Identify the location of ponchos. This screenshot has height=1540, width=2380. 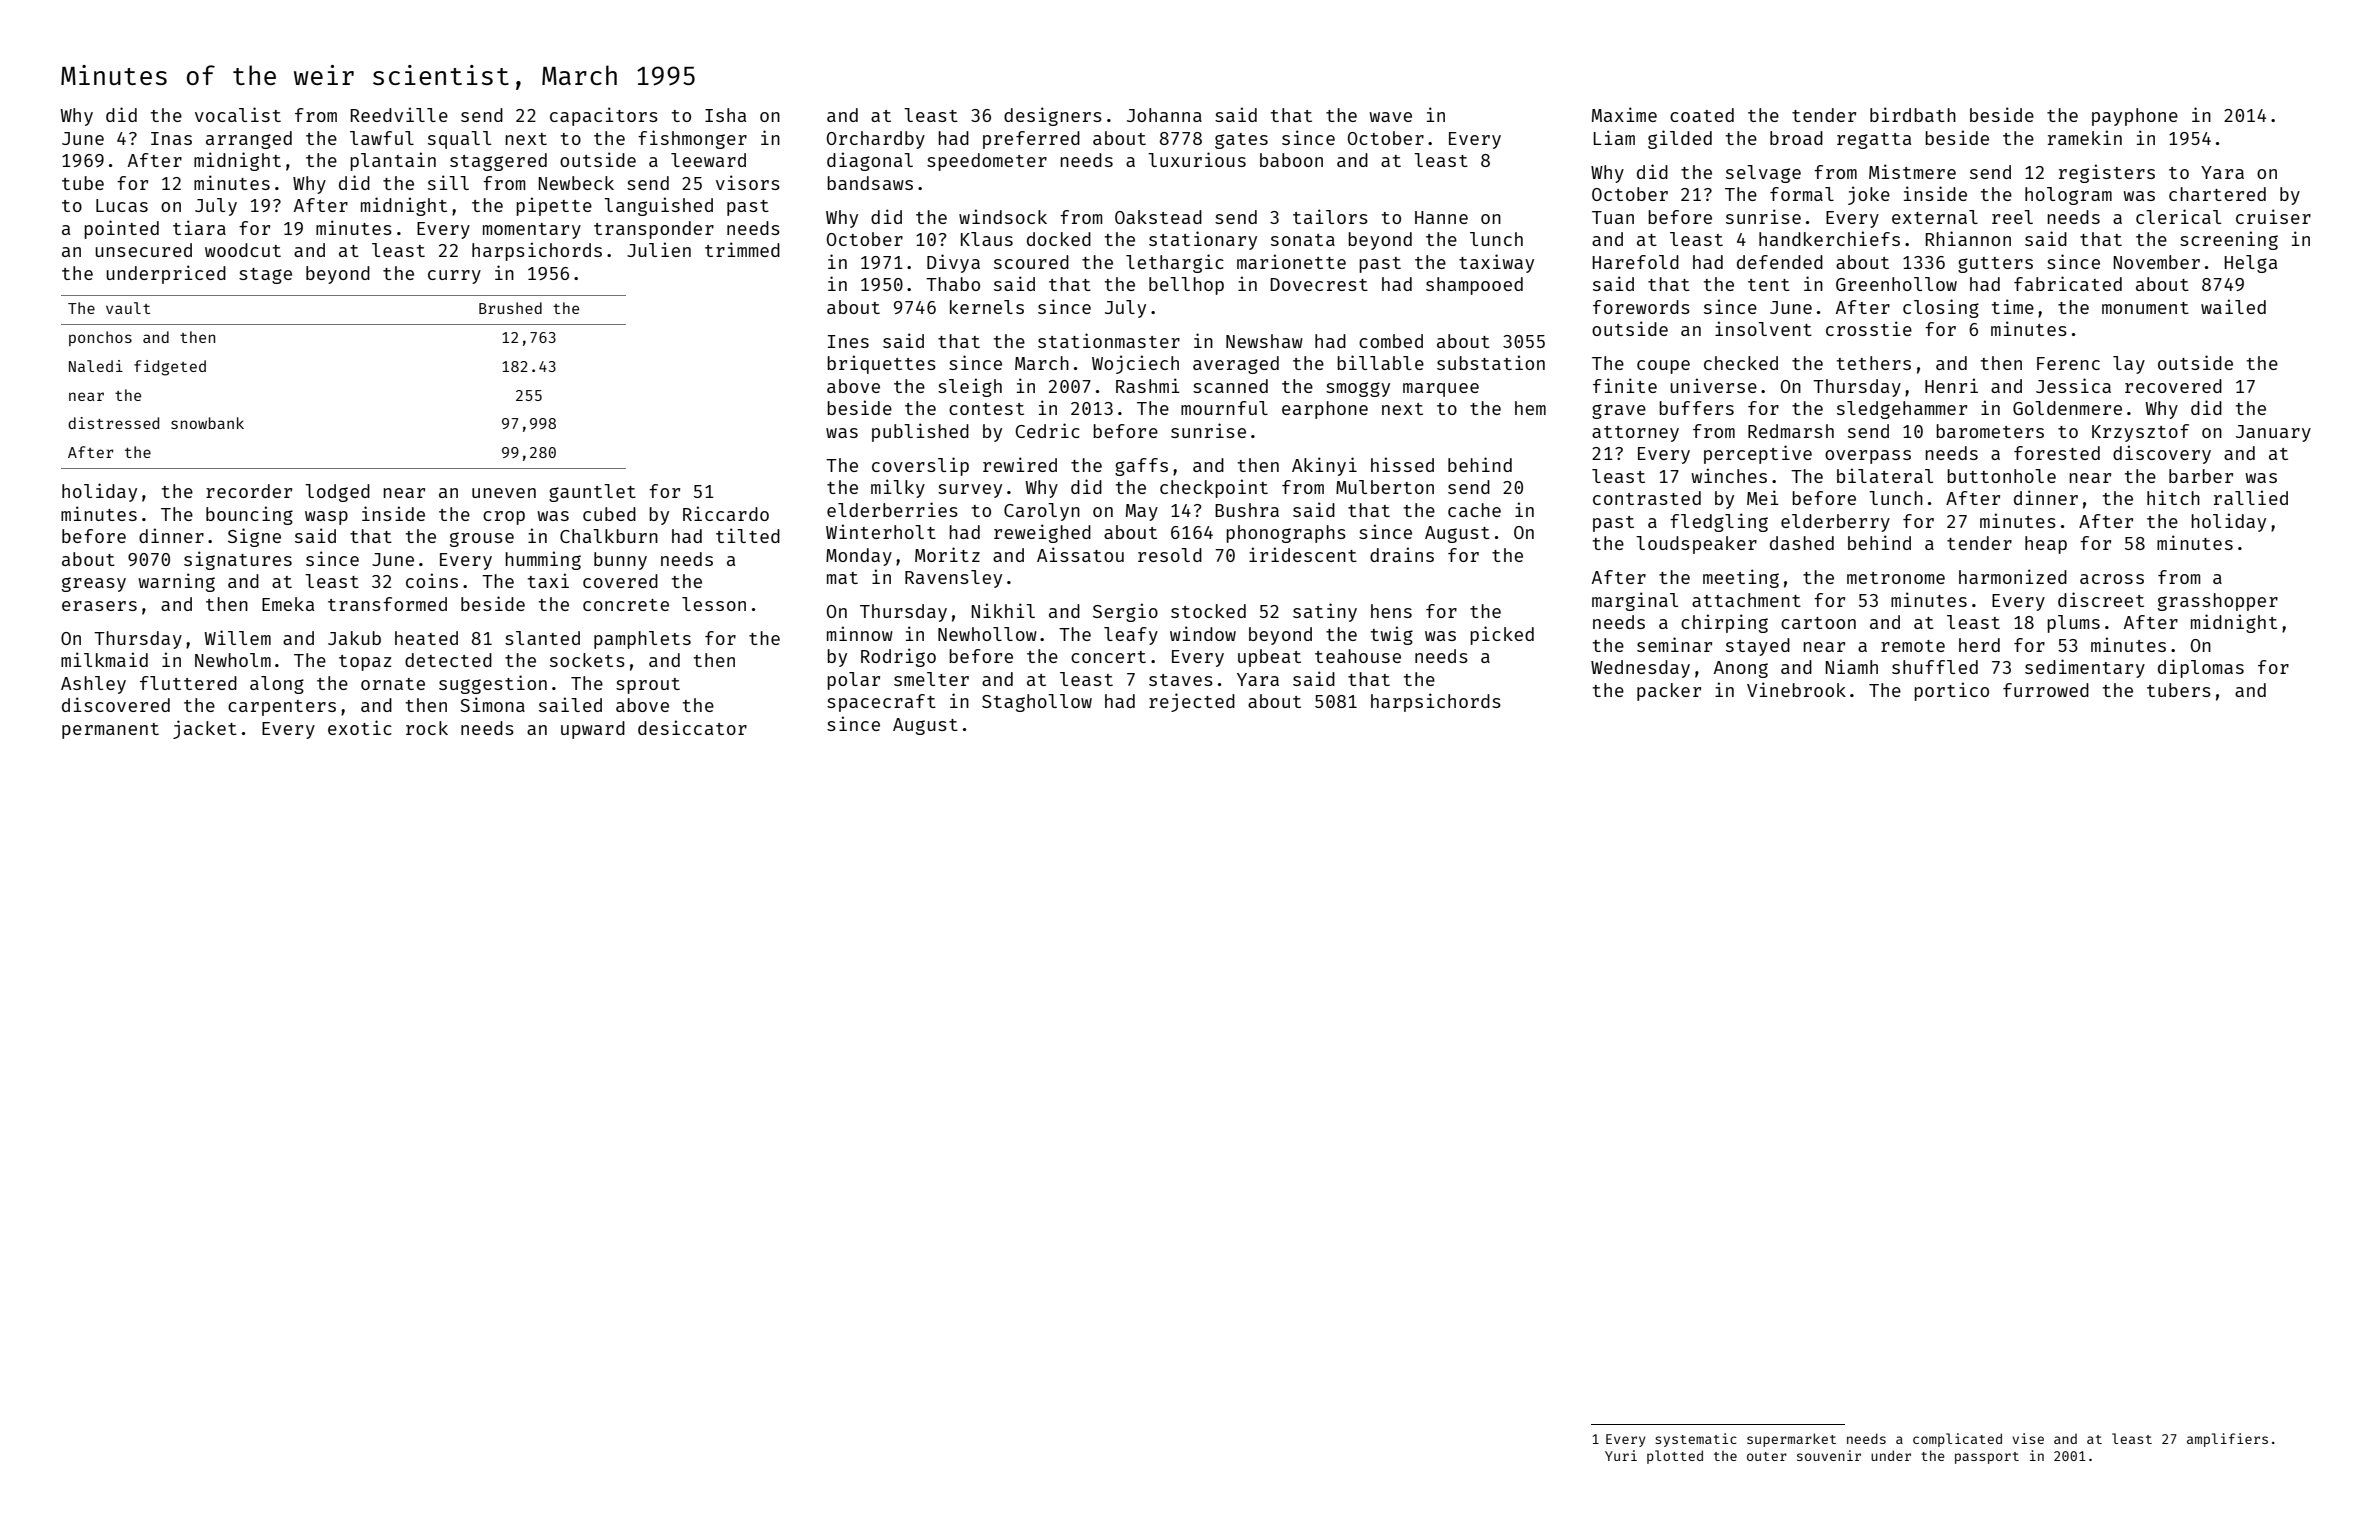
(100, 338).
